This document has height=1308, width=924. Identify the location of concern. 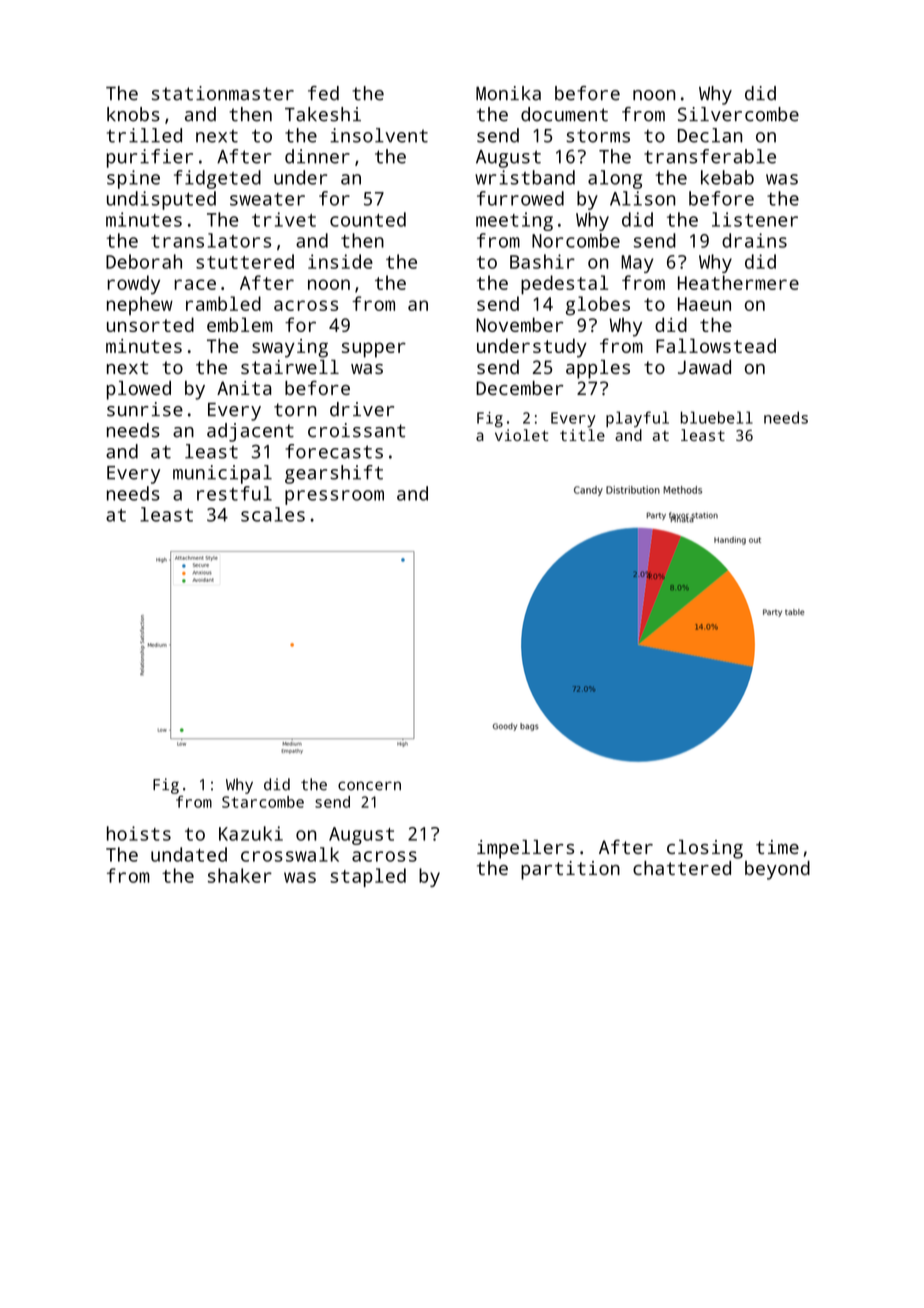
(369, 786).
